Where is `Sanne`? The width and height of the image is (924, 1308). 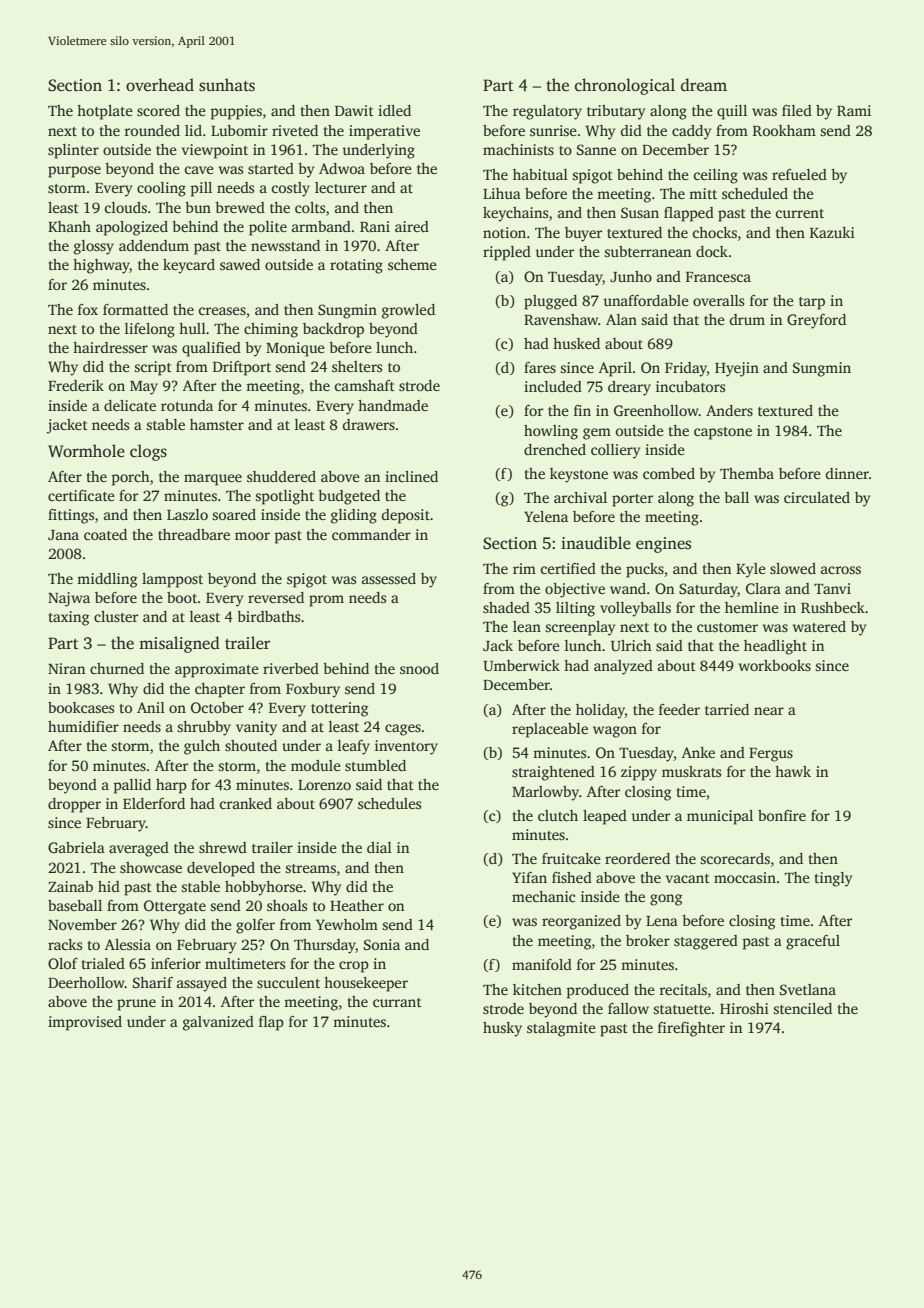
Sanne is located at coordinates (596, 149).
